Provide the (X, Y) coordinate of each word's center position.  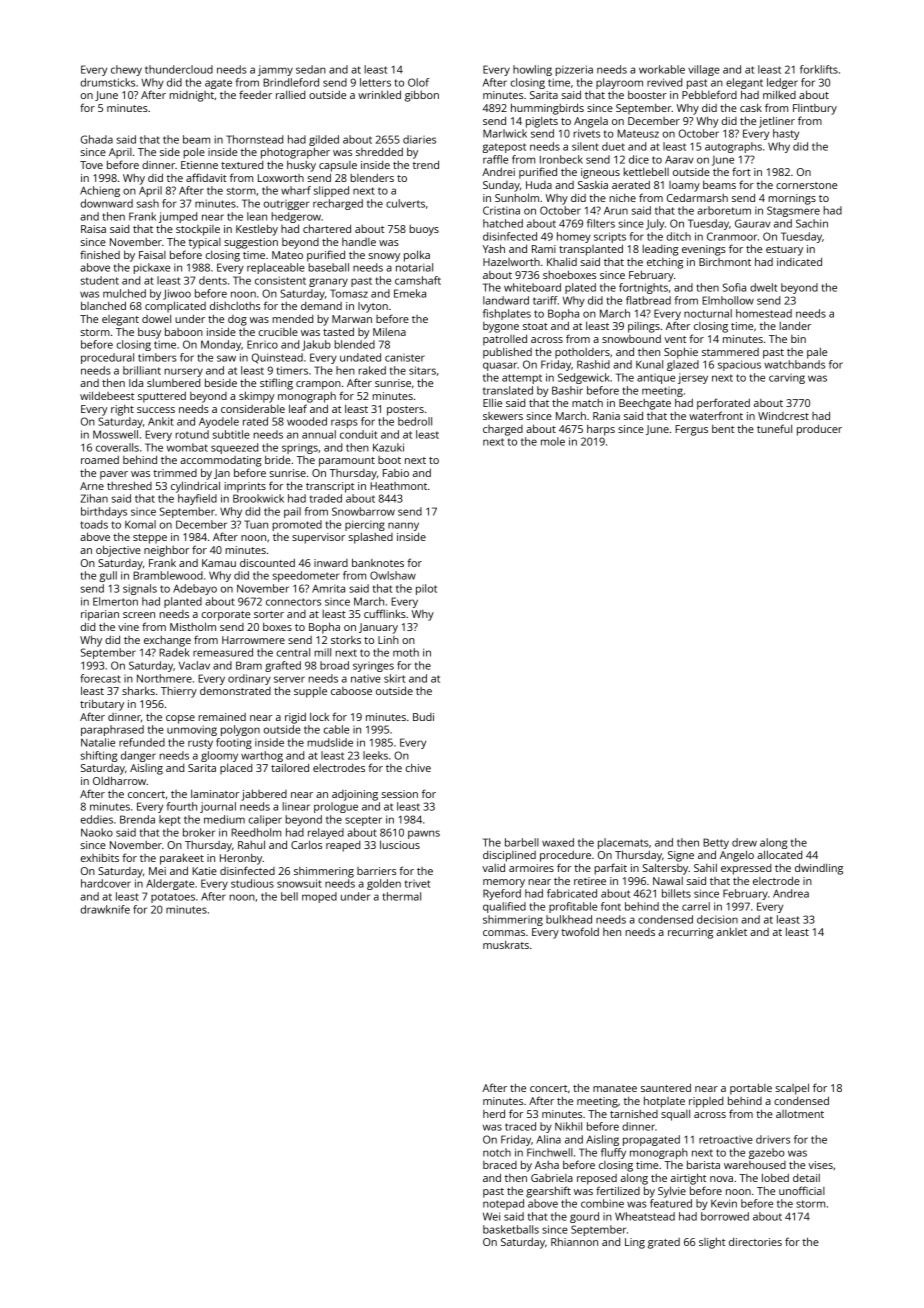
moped (319, 897)
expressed (746, 869)
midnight (191, 96)
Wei (491, 1216)
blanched (103, 305)
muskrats (506, 944)
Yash (493, 248)
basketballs (511, 1229)
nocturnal (708, 313)
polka (417, 256)
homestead (764, 313)
